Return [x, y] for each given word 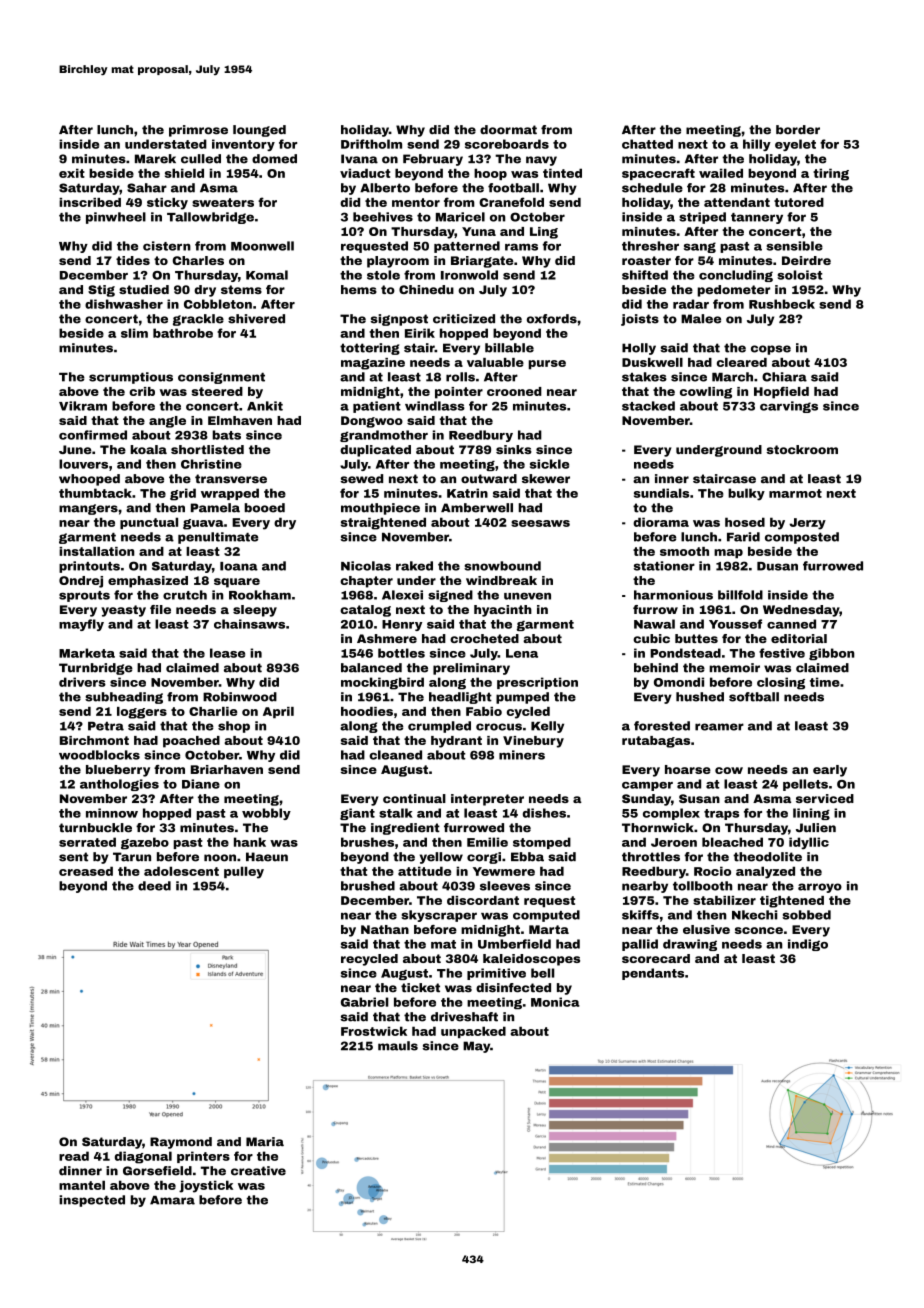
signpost [399, 320]
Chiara [784, 377]
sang [700, 247]
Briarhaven [227, 769]
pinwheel [116, 218]
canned [791, 624]
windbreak [501, 580]
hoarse [688, 769]
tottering [370, 349]
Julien [816, 828]
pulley [244, 872]
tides [133, 260]
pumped [522, 698]
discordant [483, 900]
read [74, 1156]
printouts [89, 567]
